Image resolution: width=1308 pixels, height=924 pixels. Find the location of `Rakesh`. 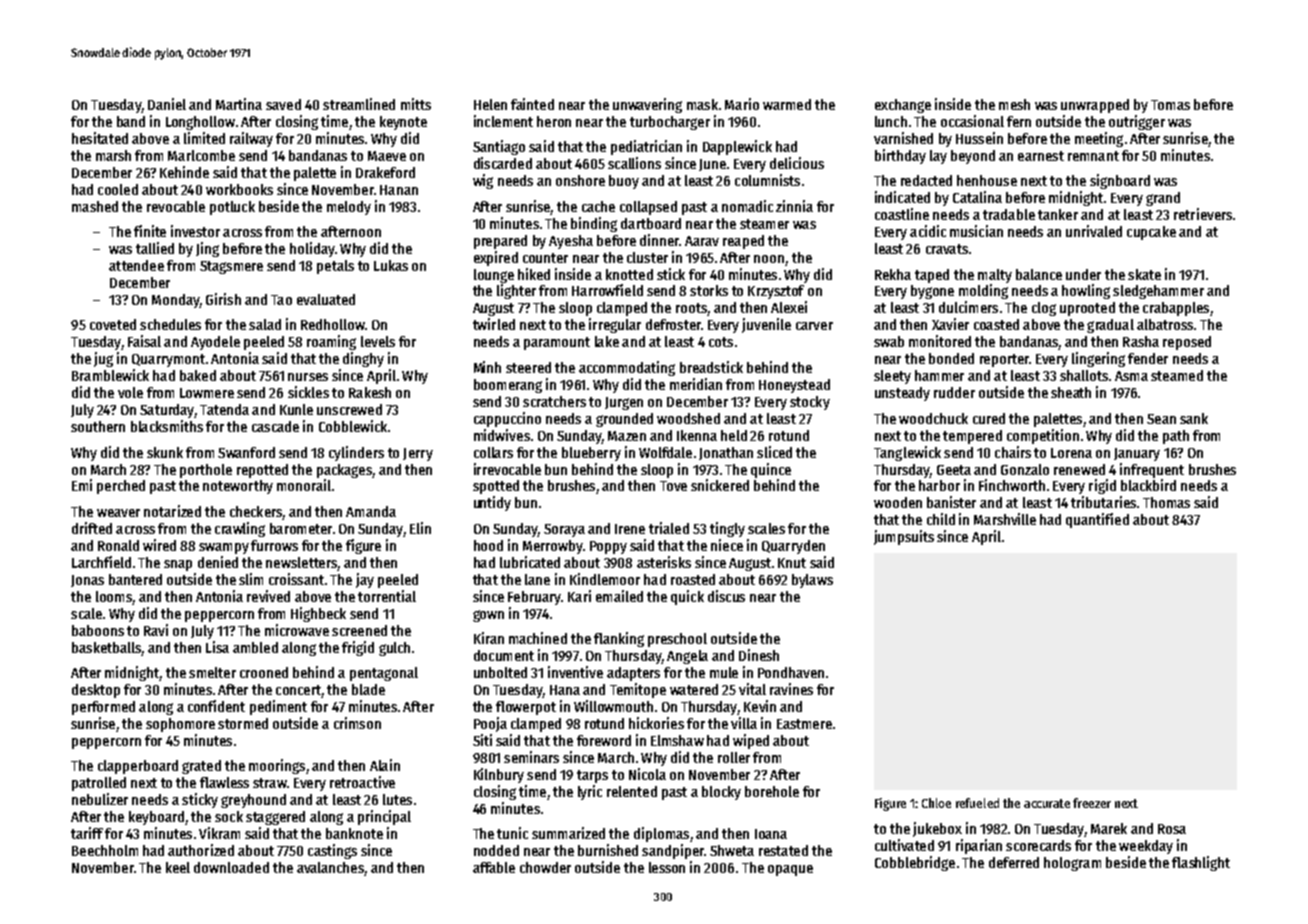

Rakesh is located at coordinates (370, 392).
